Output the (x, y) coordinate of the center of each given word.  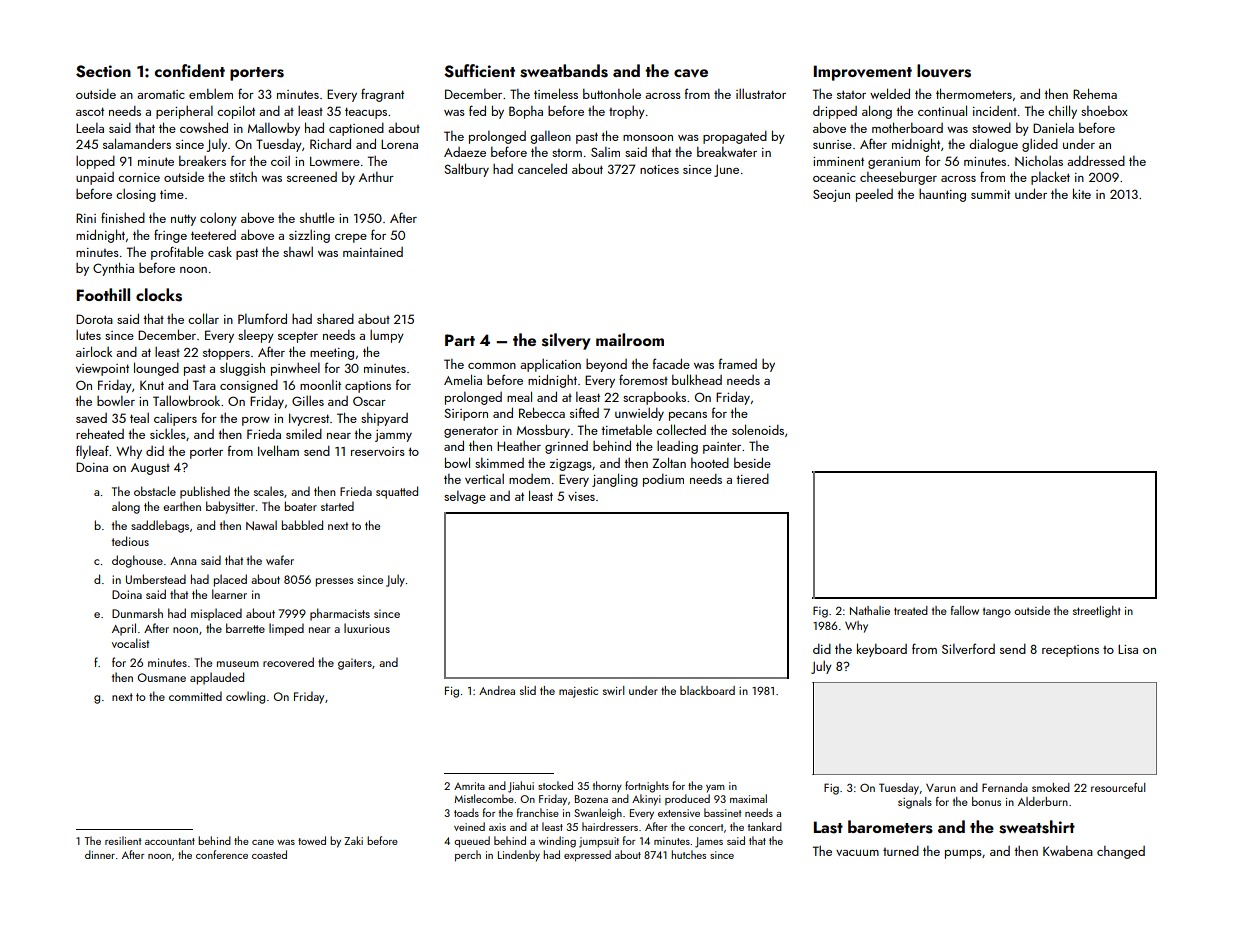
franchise (538, 812)
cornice (139, 177)
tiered (752, 479)
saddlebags (160, 526)
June (726, 171)
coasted (269, 854)
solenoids (758, 429)
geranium (894, 163)
